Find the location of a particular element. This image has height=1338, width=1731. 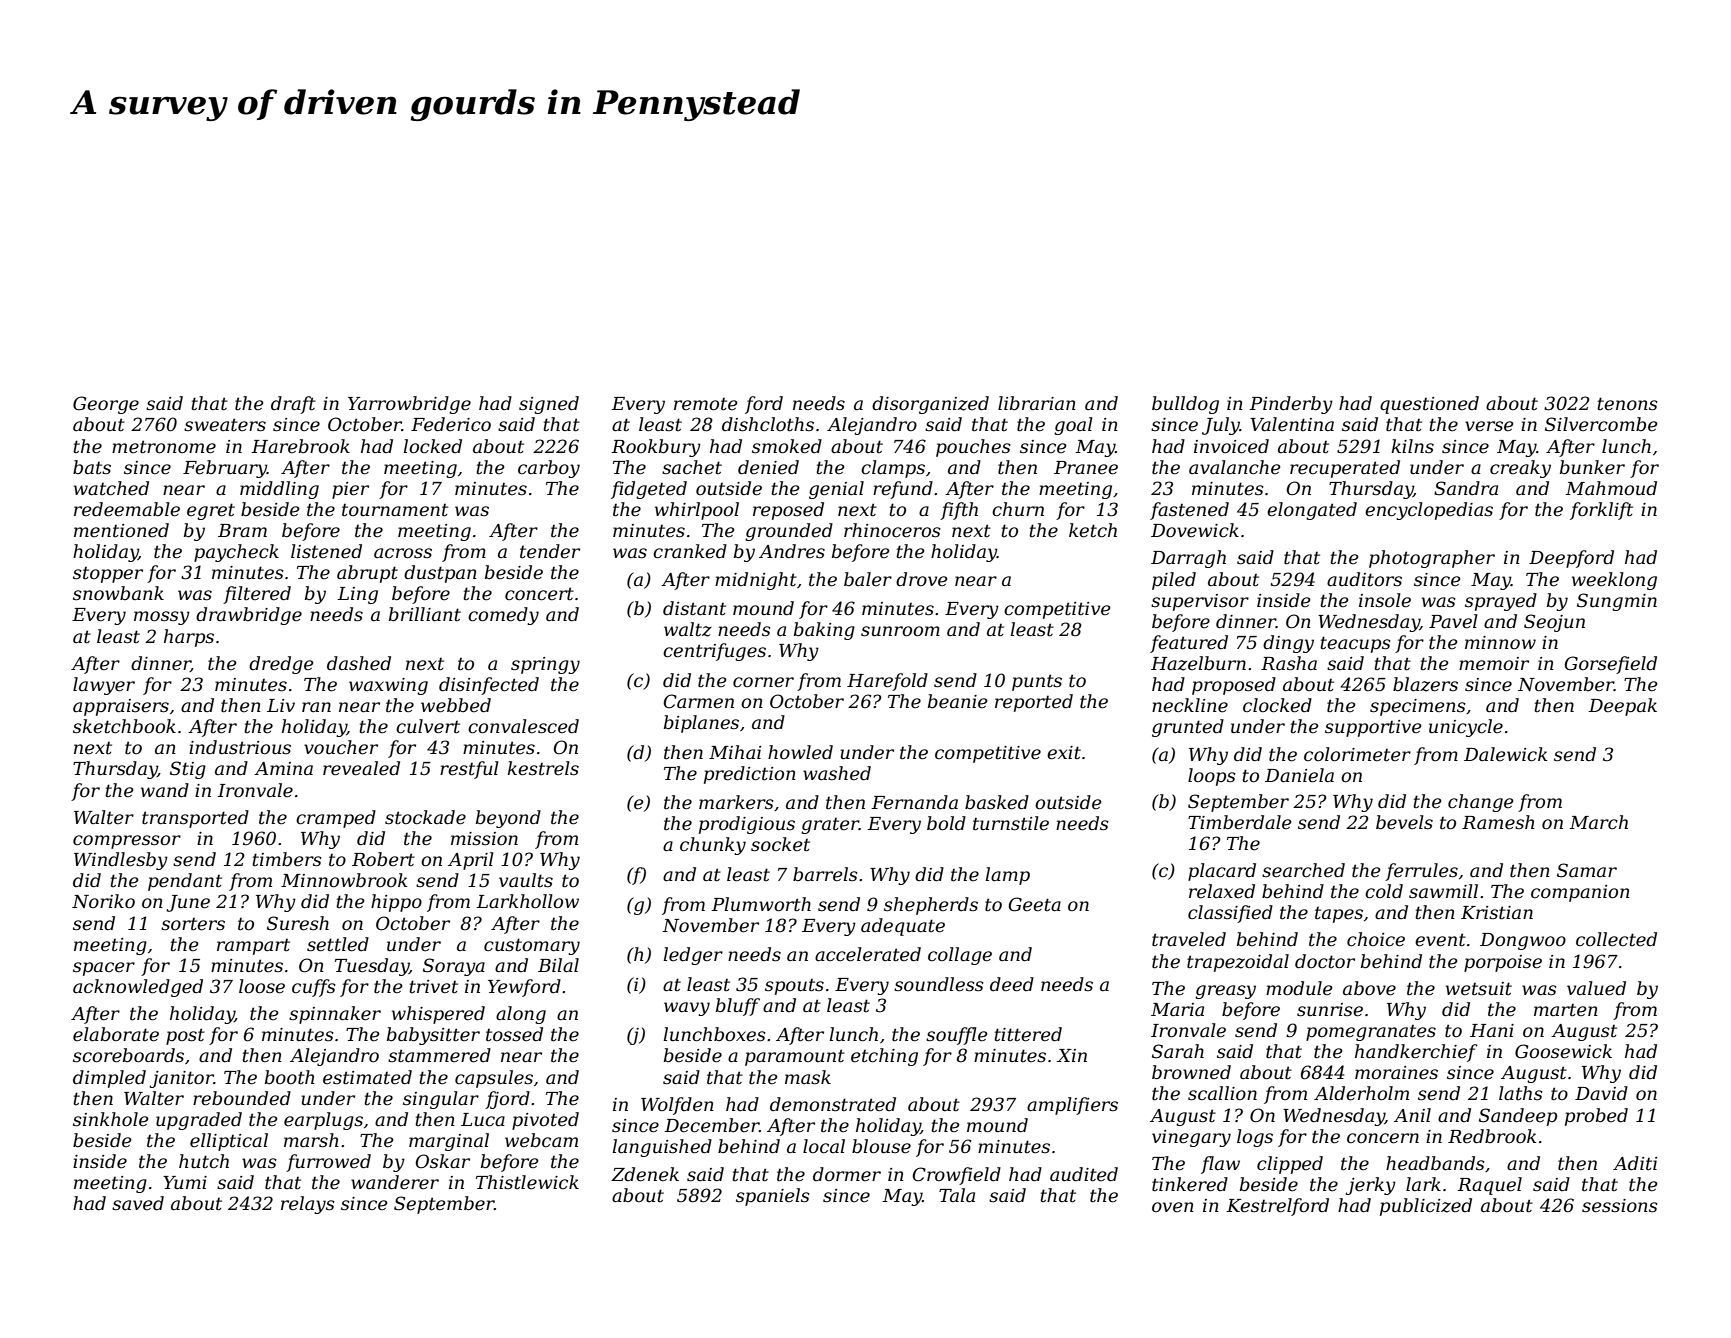

Dongwoo is located at coordinates (1523, 941).
